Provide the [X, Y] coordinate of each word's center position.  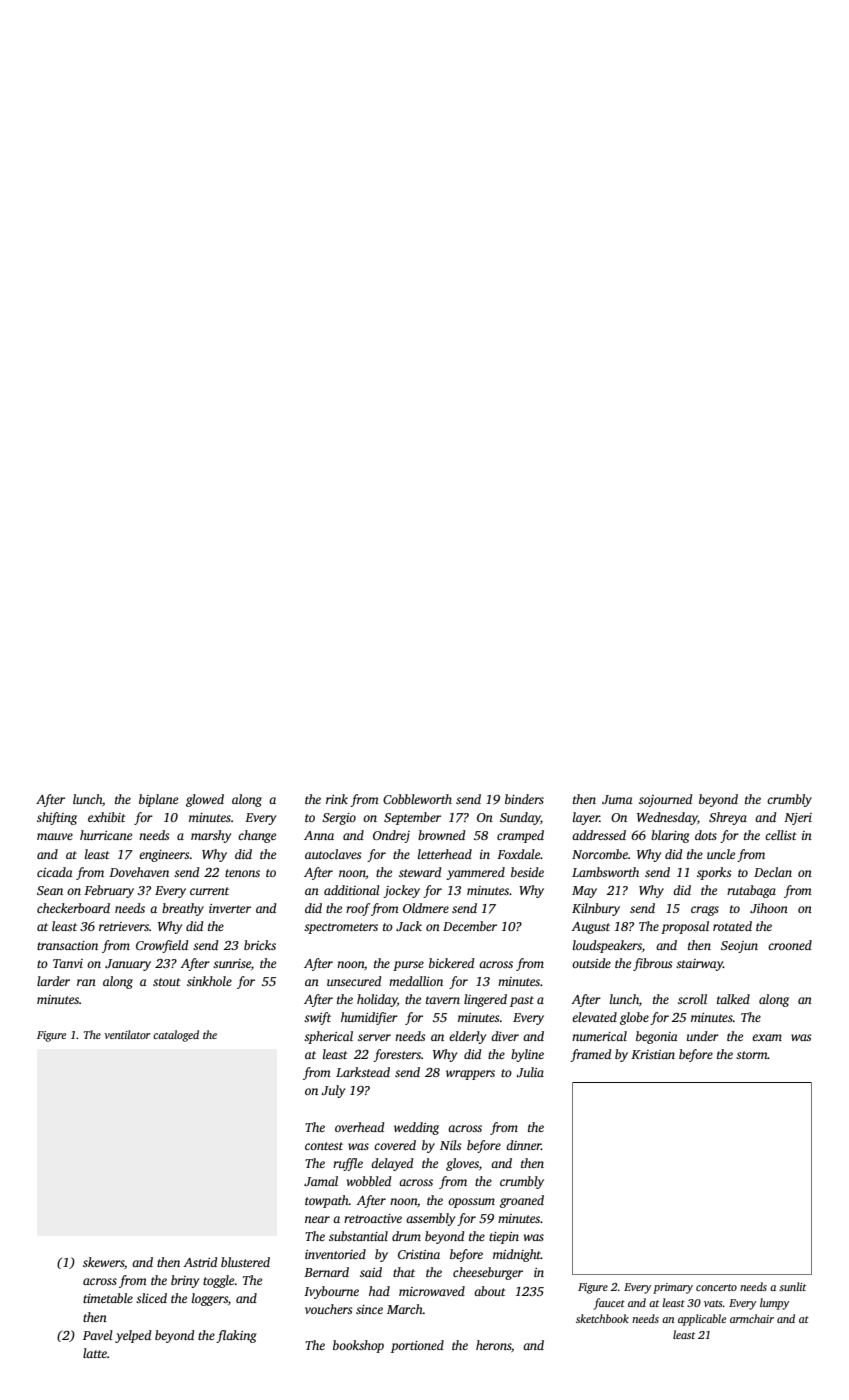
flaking [236, 1336]
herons [493, 1345]
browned [441, 835]
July [333, 1091]
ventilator [127, 1034]
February [109, 891]
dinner [523, 1145]
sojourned [665, 800]
